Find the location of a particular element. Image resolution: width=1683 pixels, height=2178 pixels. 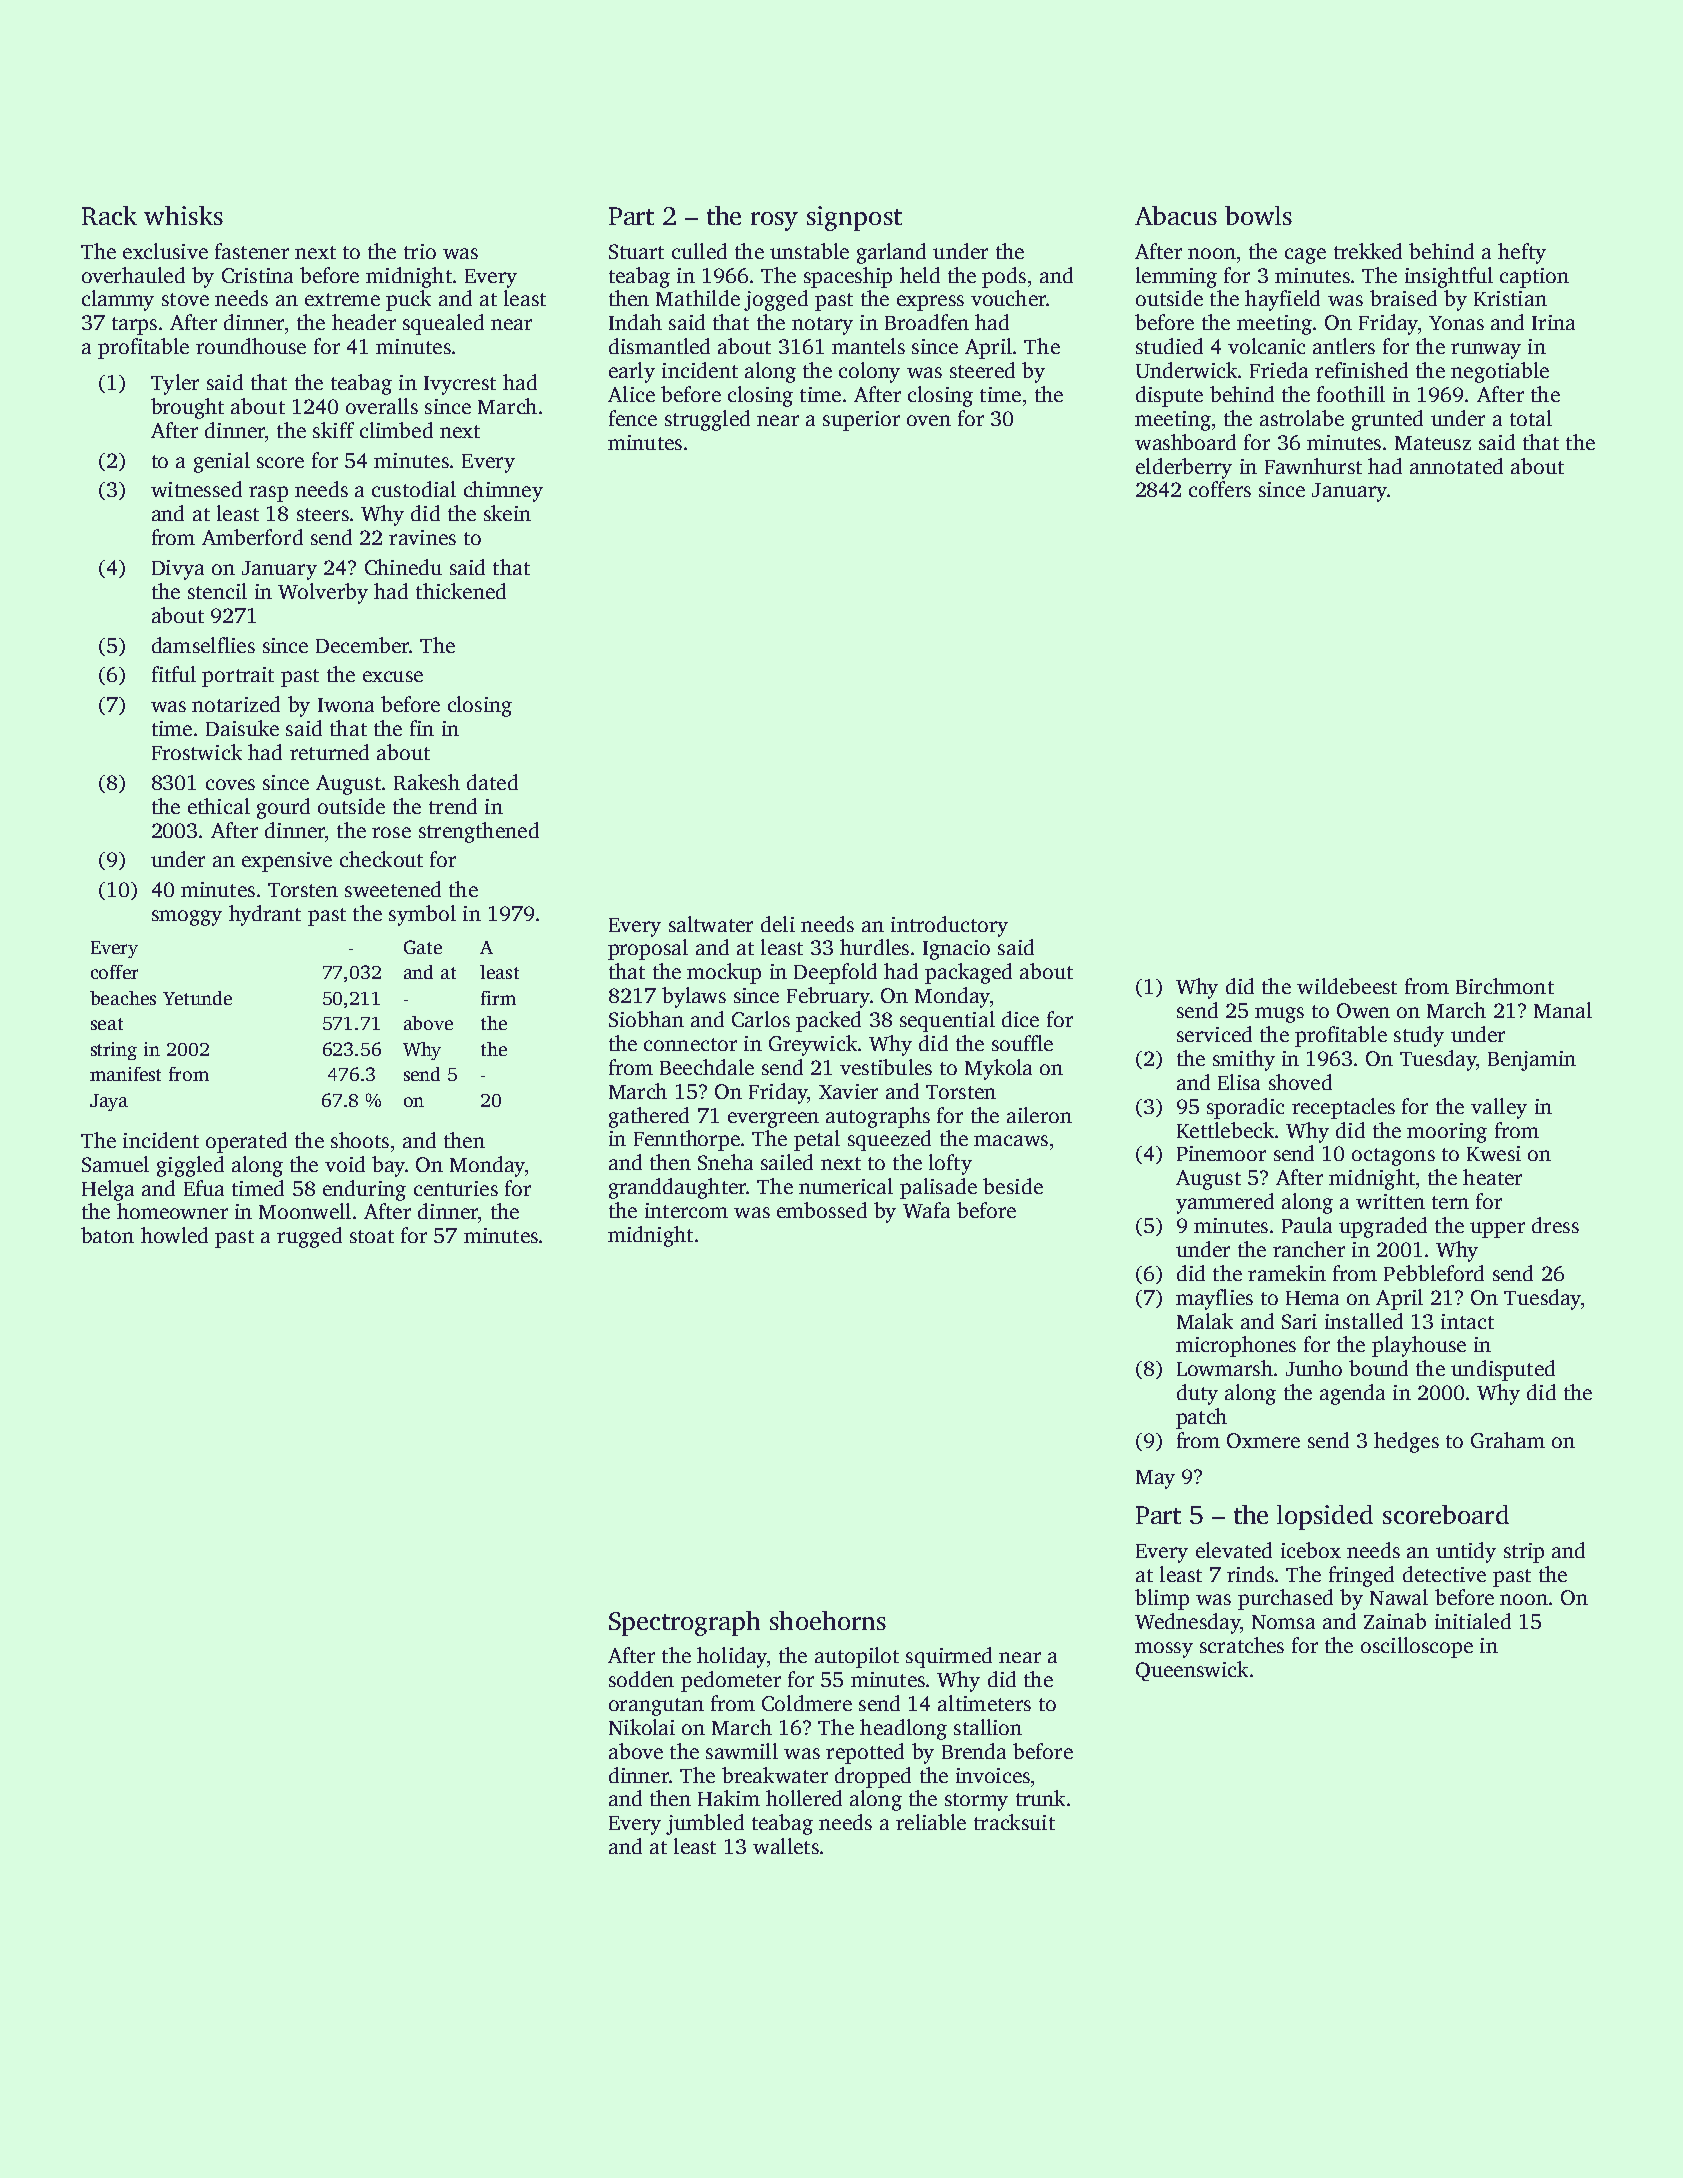

sodden is located at coordinates (641, 1679).
